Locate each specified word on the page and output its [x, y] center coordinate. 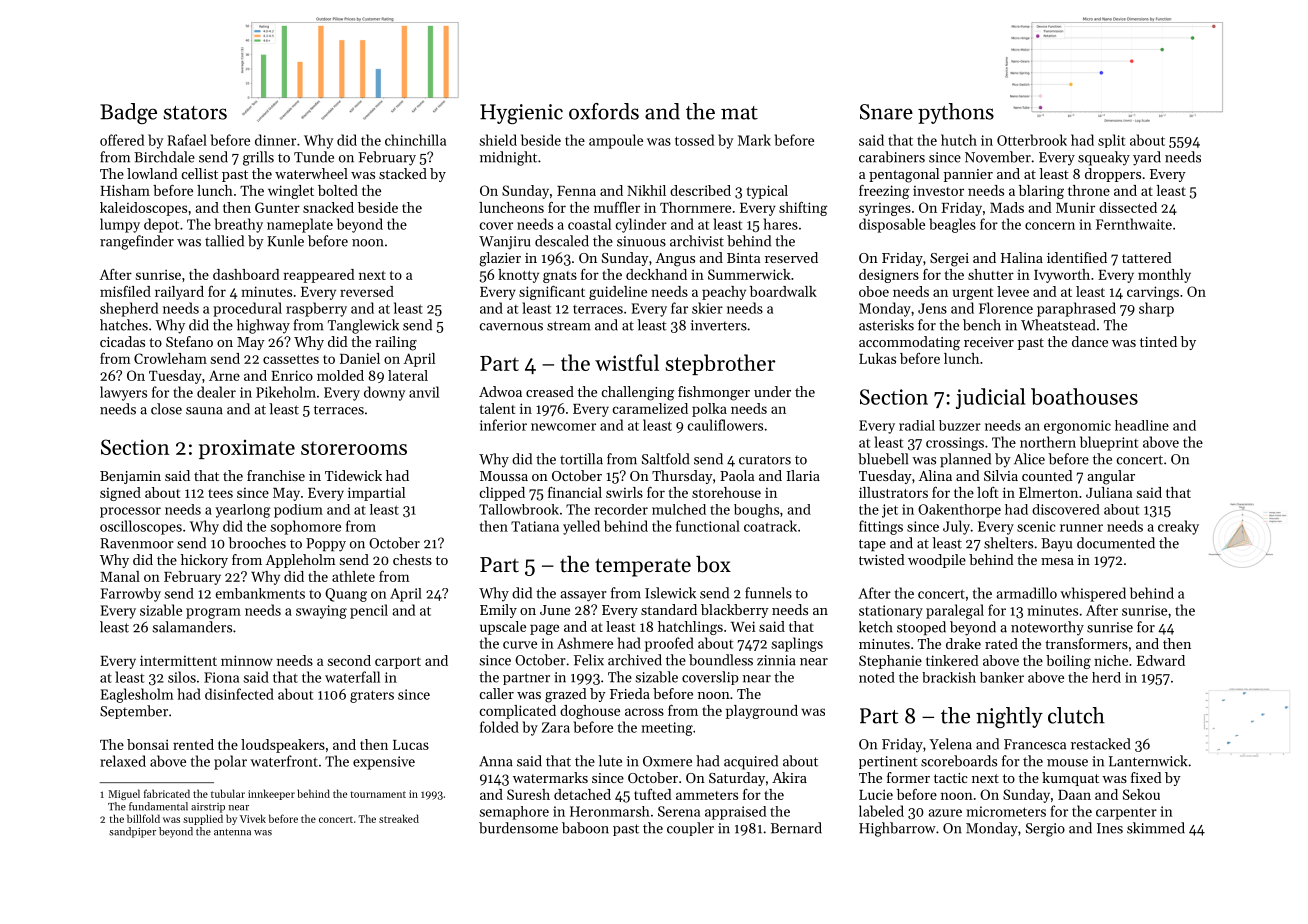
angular [1111, 477]
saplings [797, 644]
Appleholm [301, 561]
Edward [1161, 660]
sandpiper [132, 832]
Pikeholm [286, 392]
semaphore [514, 813]
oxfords [604, 111]
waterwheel [311, 173]
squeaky [1104, 158]
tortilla [581, 459]
